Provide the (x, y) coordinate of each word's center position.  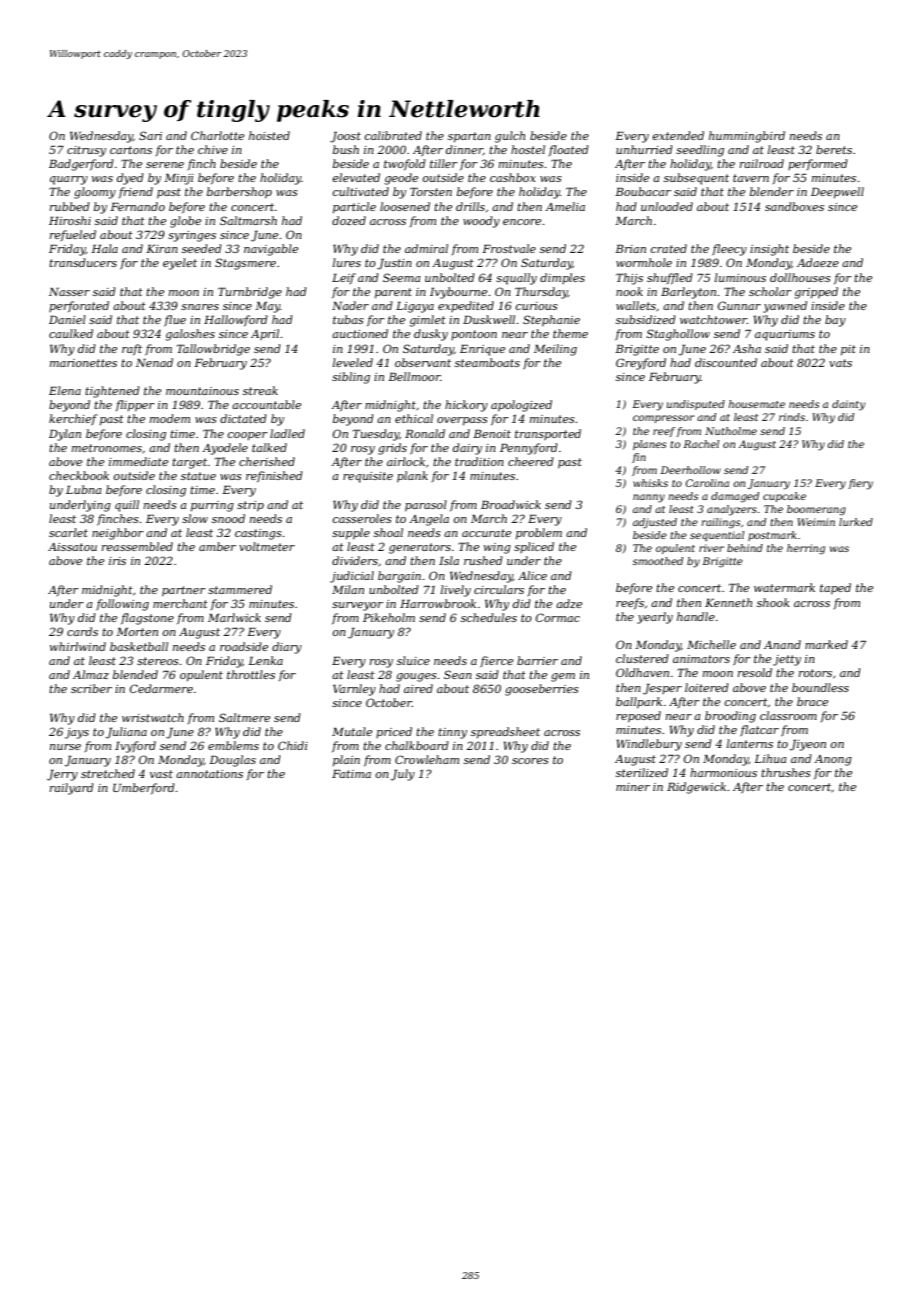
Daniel (67, 319)
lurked (856, 522)
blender (772, 191)
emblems (233, 745)
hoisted (269, 135)
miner (633, 787)
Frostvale (509, 248)
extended (678, 135)
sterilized (642, 772)
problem (539, 534)
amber (217, 546)
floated (569, 150)
